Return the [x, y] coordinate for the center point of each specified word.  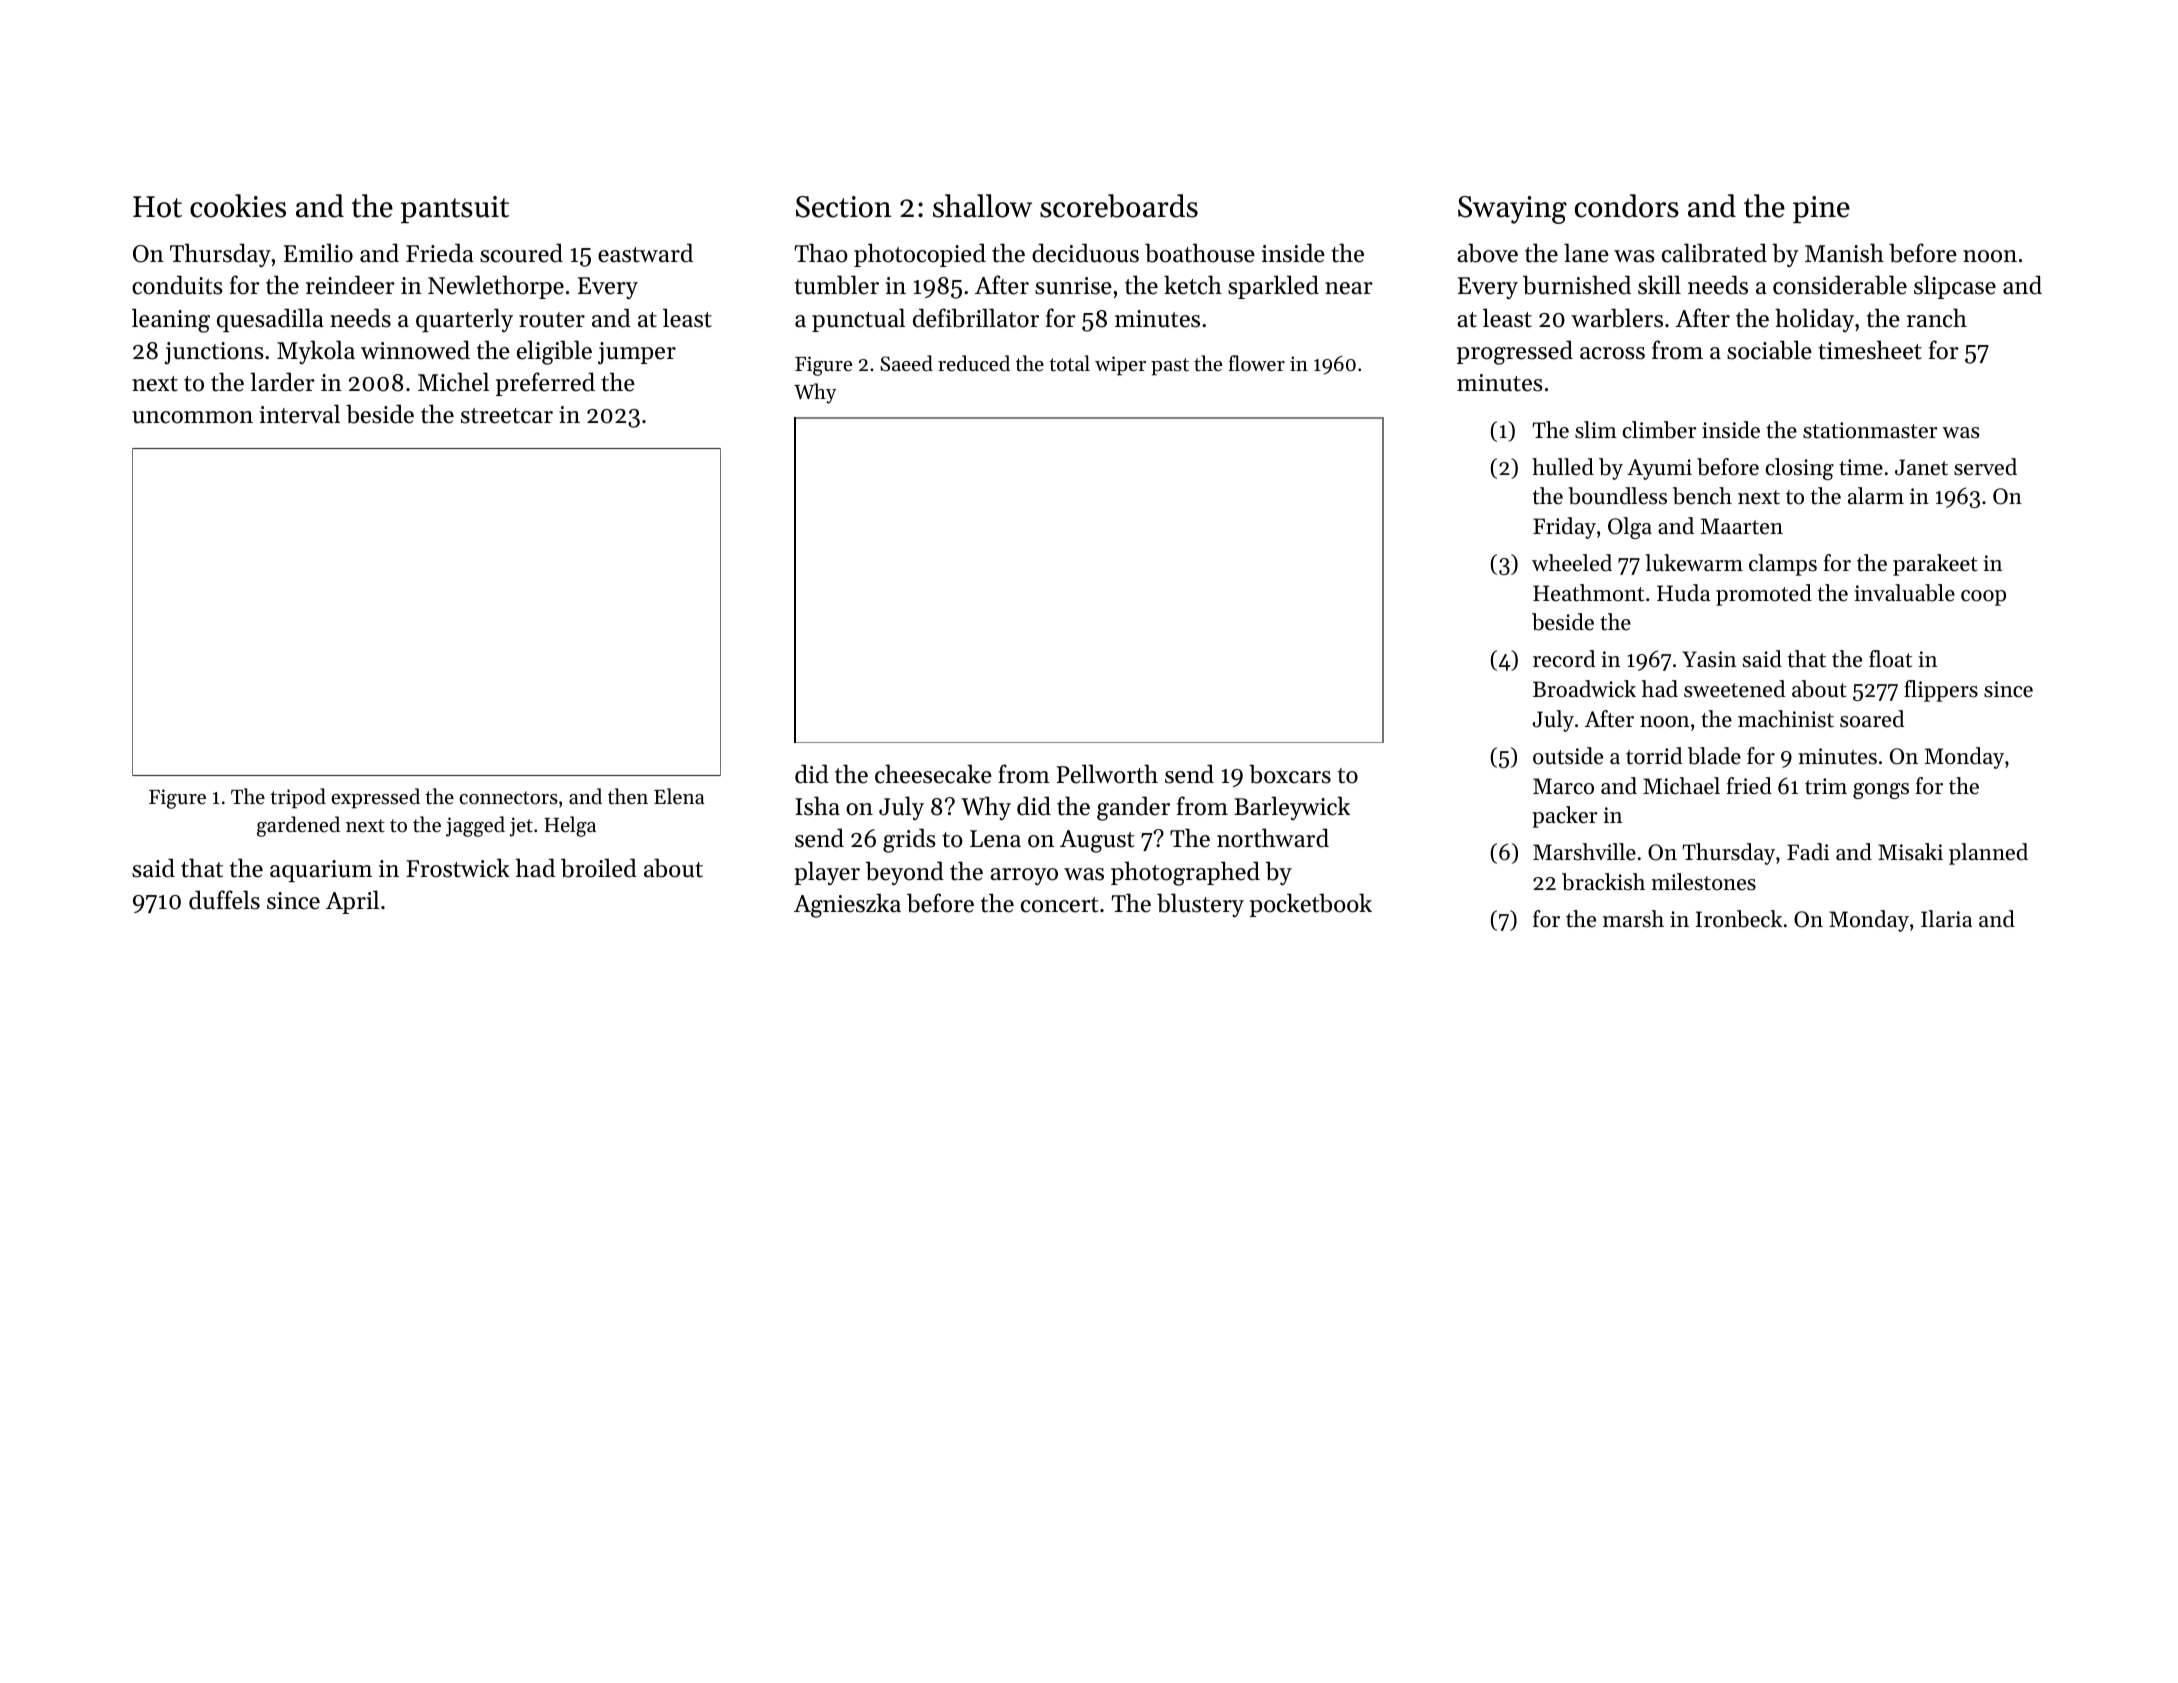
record [1564, 659]
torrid [1654, 756]
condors [1627, 206]
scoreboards [1119, 206]
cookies [238, 206]
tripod [298, 798]
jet [521, 827]
